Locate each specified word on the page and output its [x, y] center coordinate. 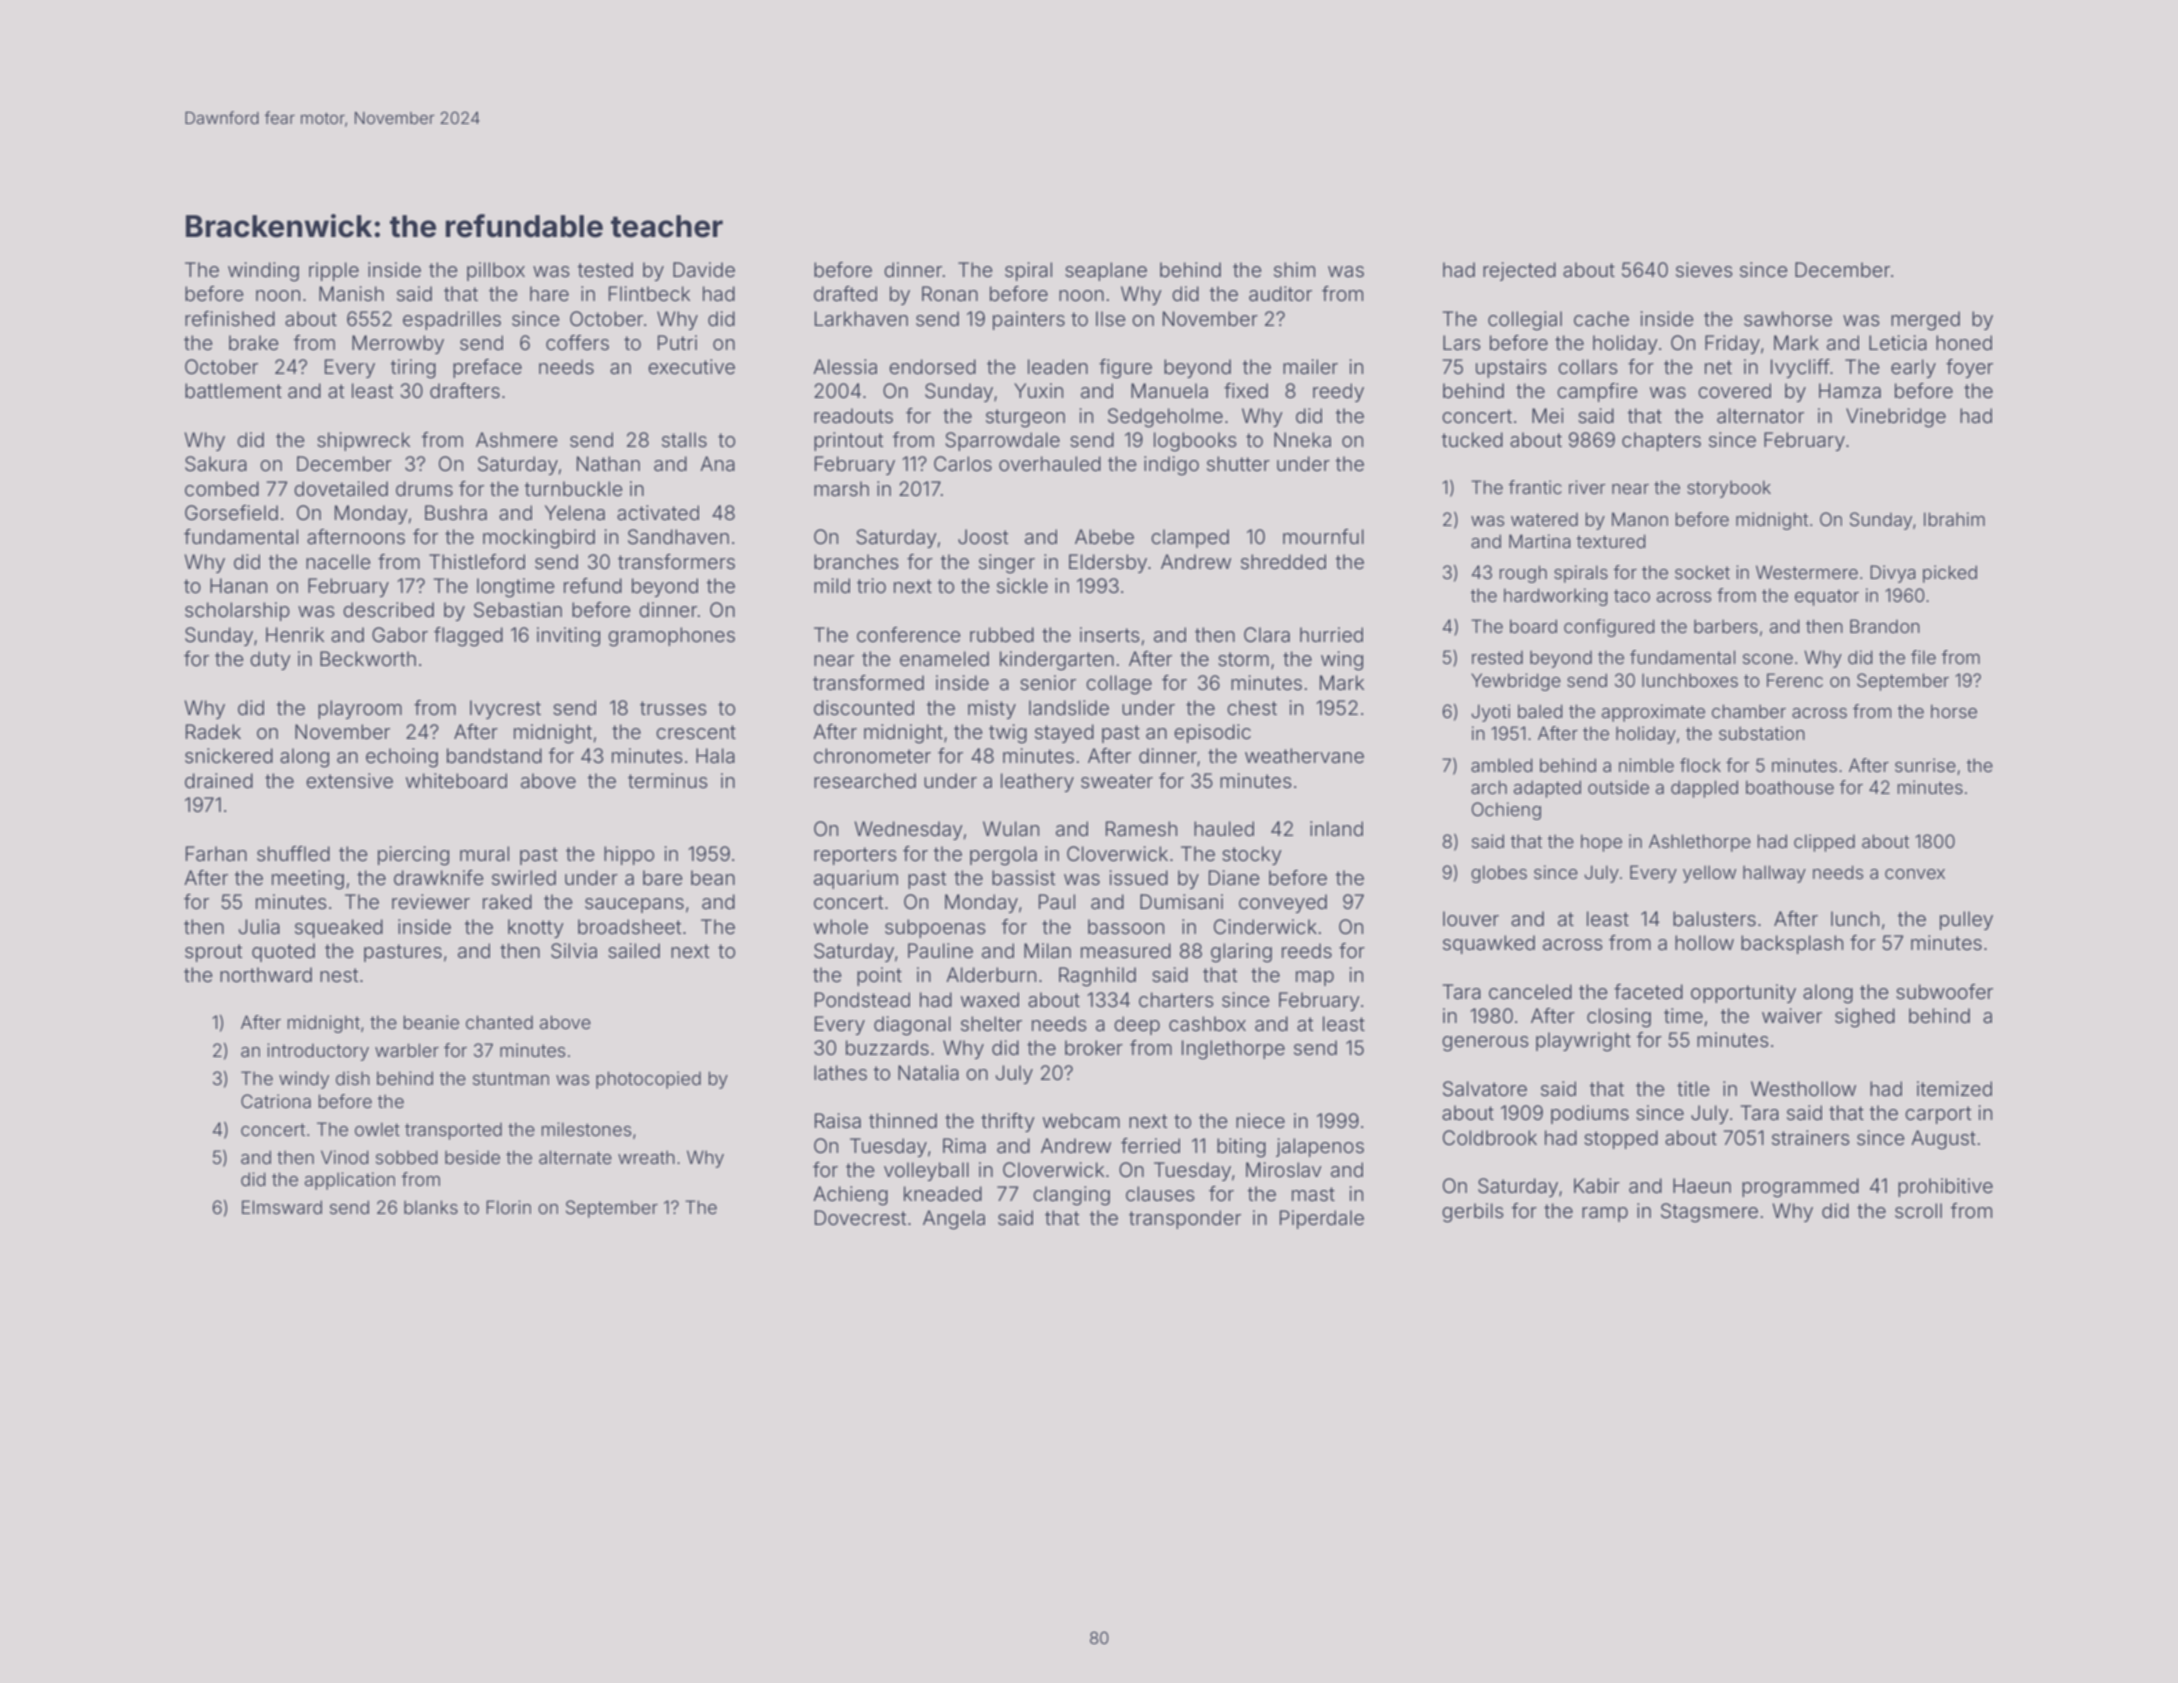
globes [1499, 874]
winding [263, 272]
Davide [704, 270]
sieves [1704, 269]
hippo [629, 855]
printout [848, 441]
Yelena [575, 512]
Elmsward [282, 1207]
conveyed [1283, 903]
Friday [1732, 344]
